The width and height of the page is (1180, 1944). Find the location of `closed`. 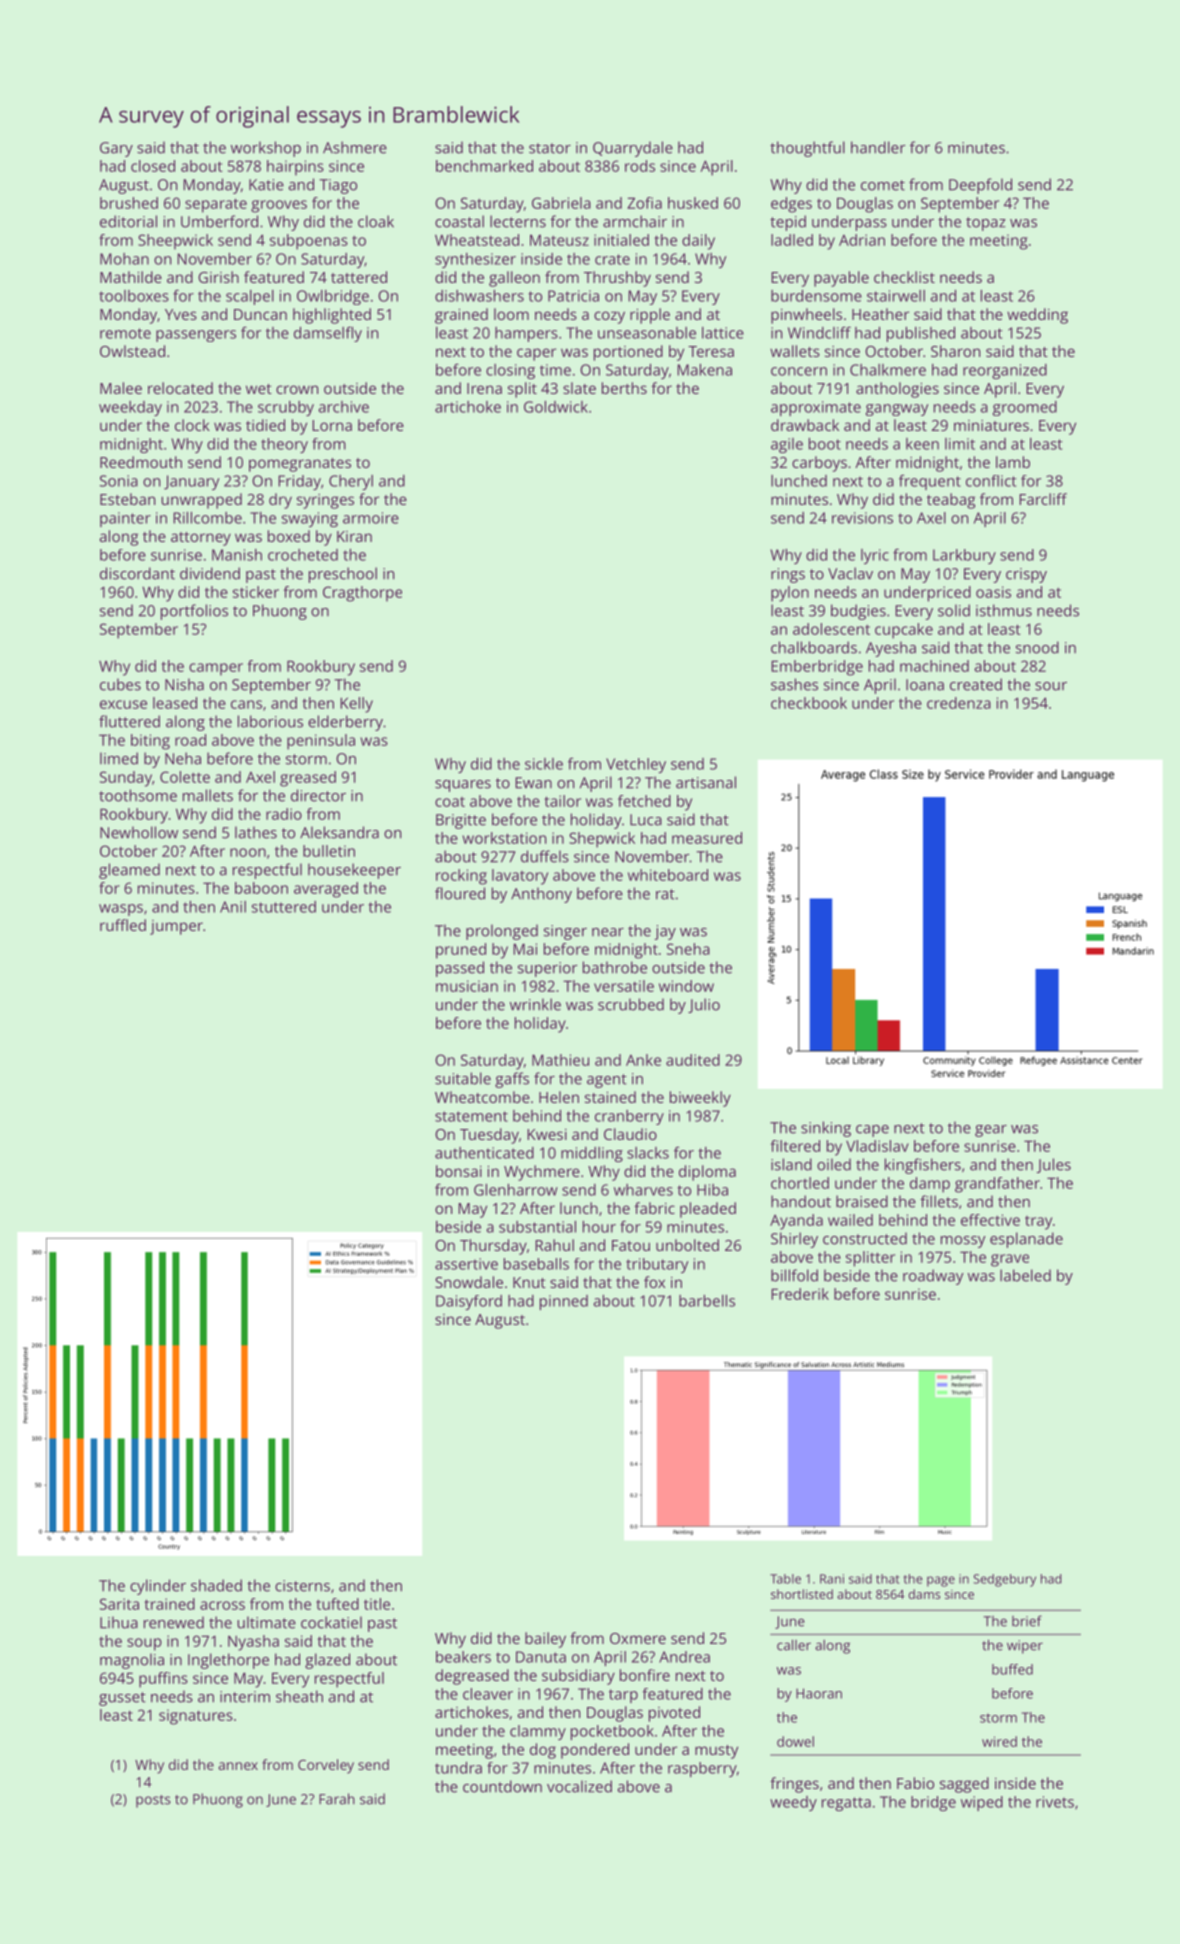

closed is located at coordinates (153, 166).
